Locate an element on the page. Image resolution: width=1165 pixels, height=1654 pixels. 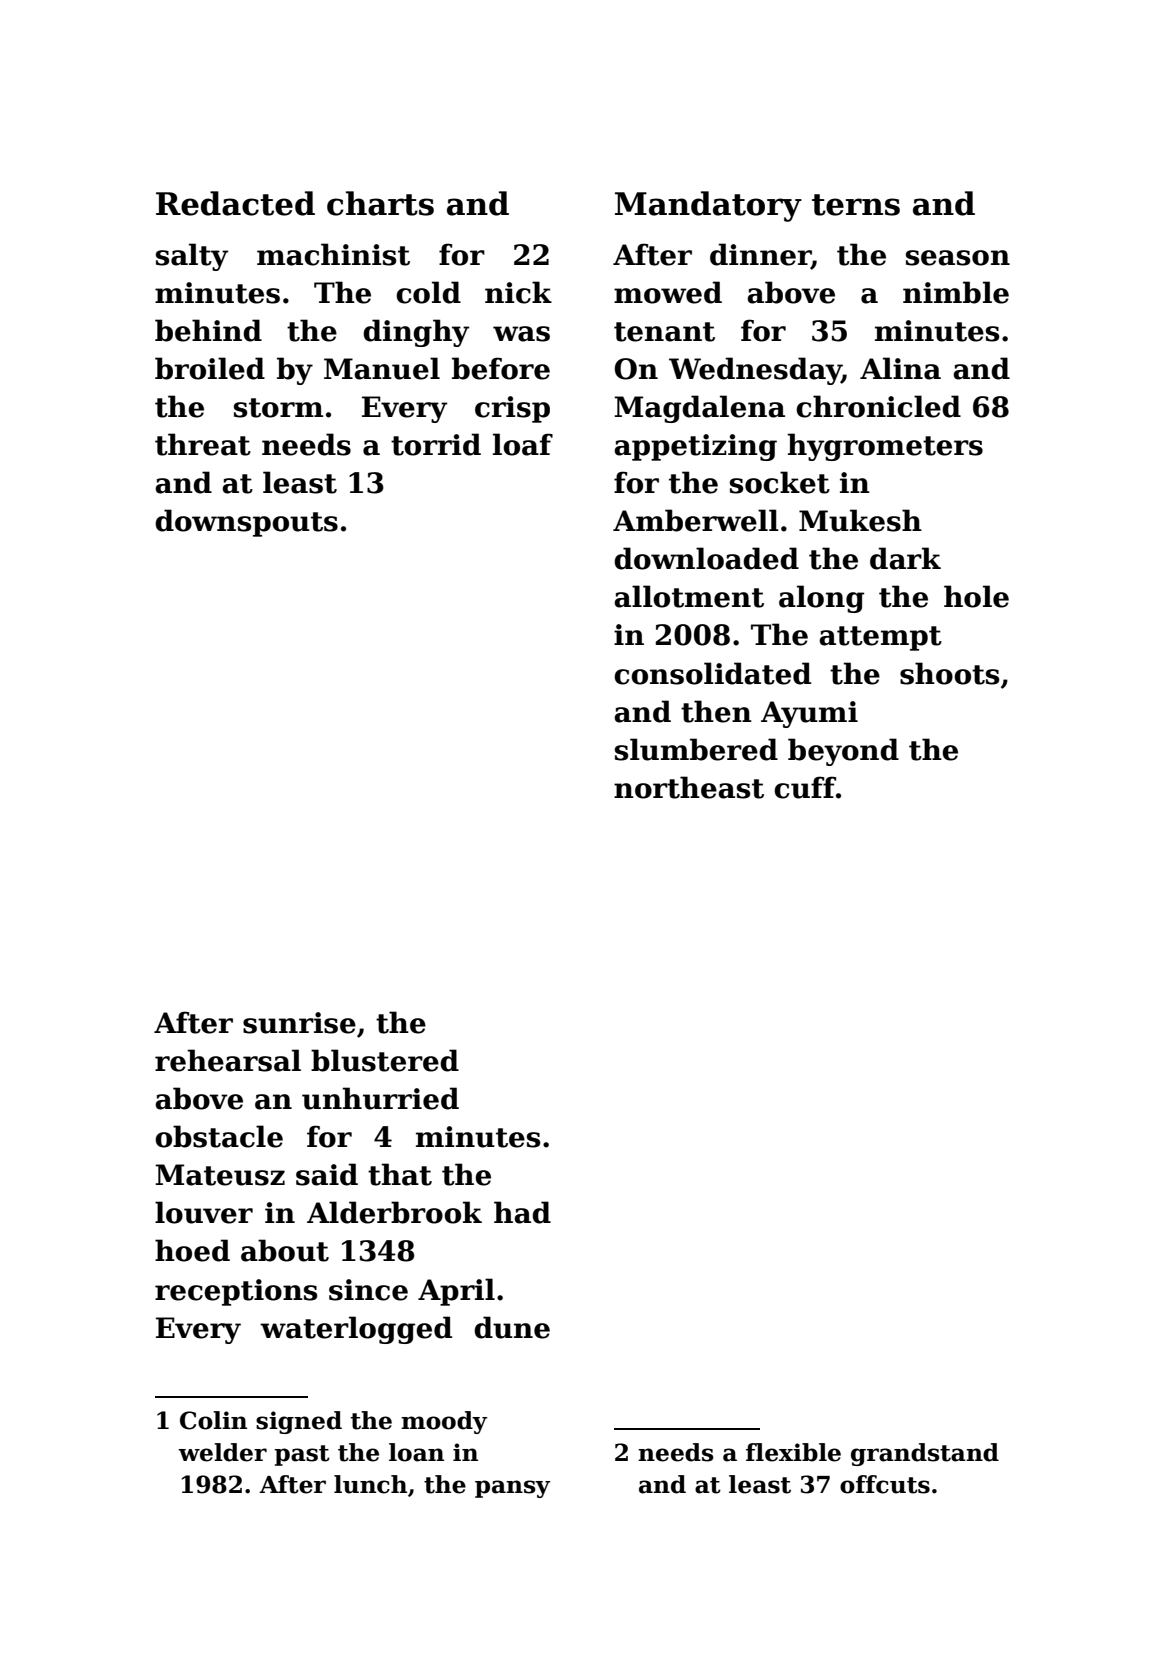
charts is located at coordinates (380, 203).
